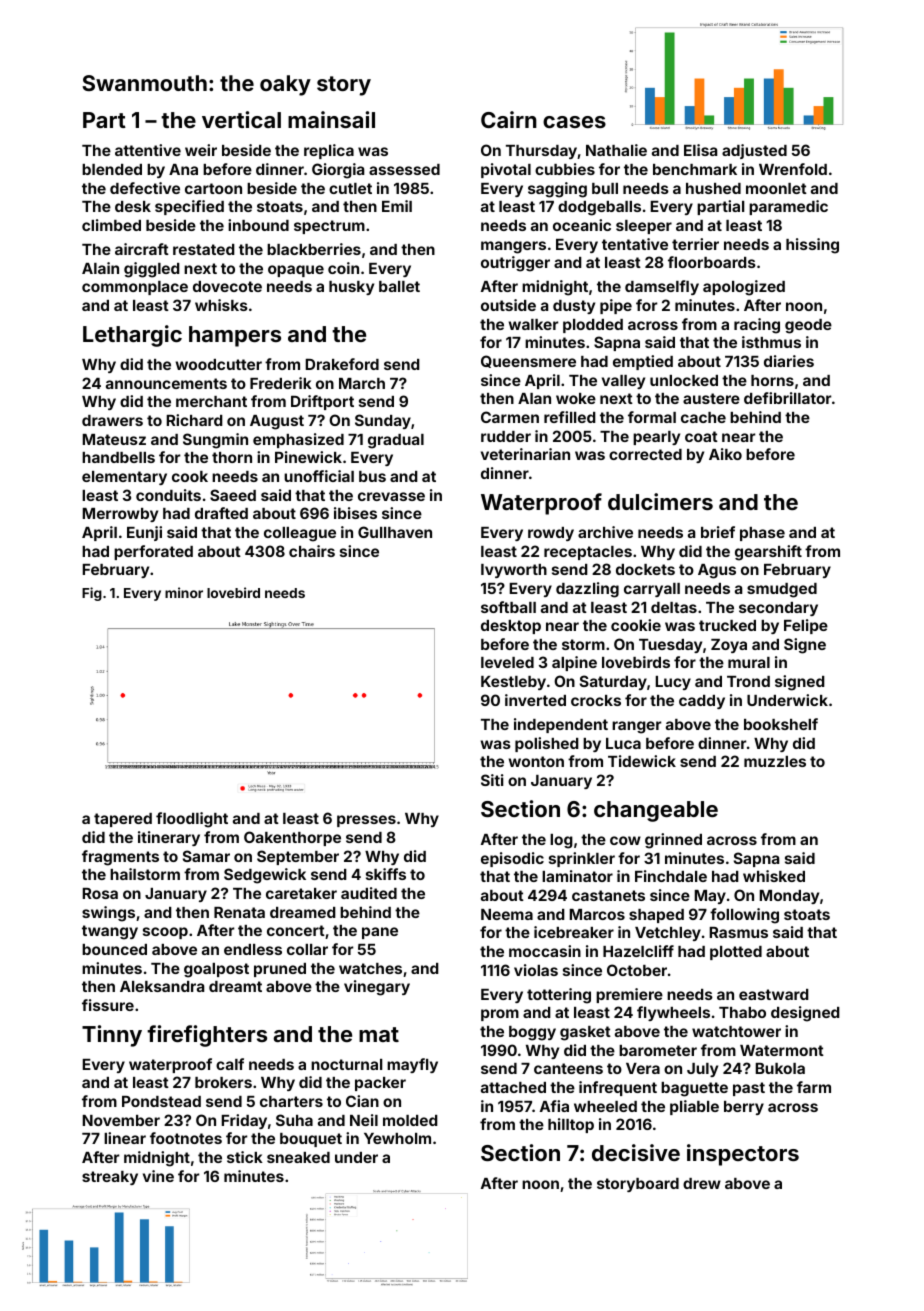  Describe the element at coordinates (754, 151) in the page. I see `adjusted` at that location.
